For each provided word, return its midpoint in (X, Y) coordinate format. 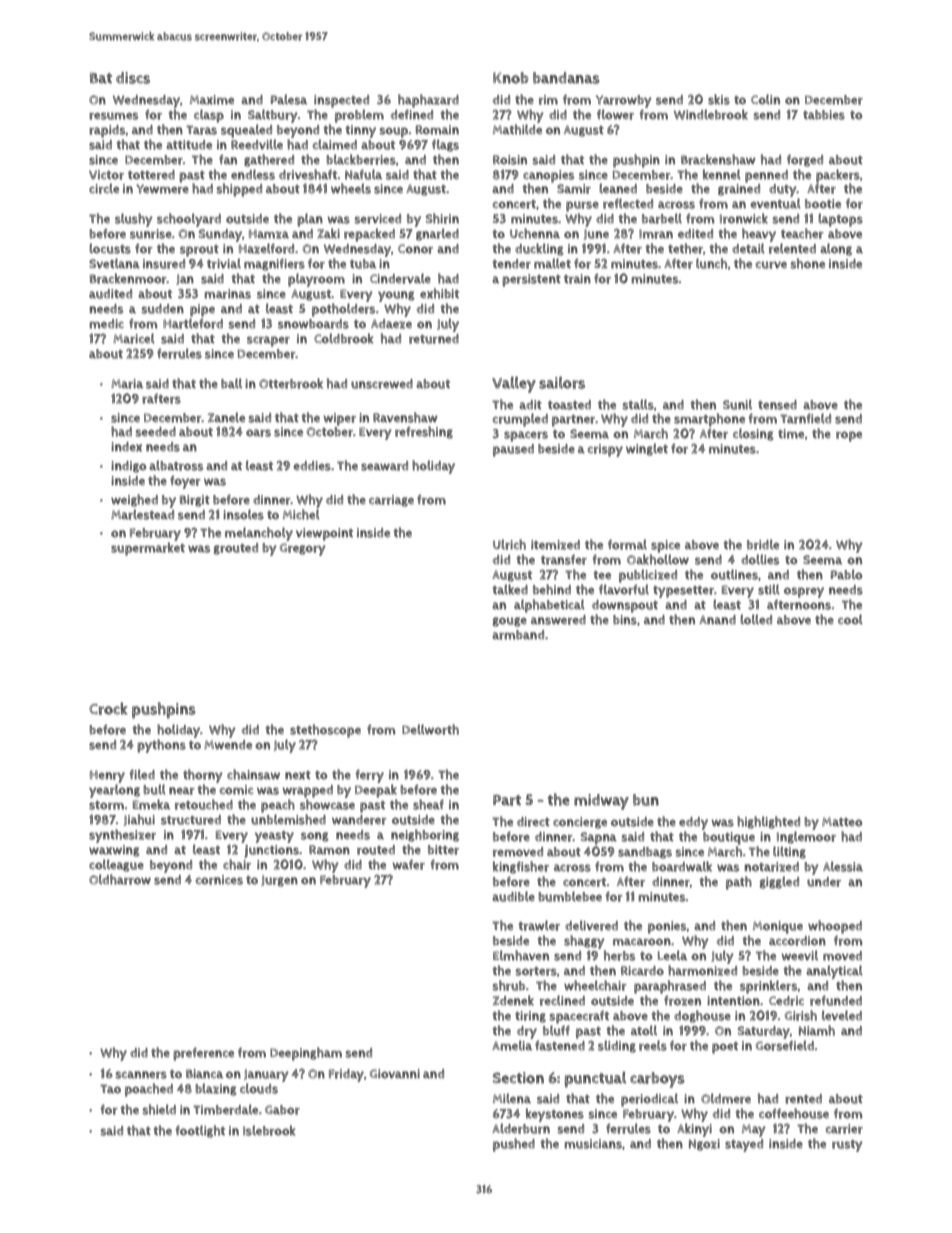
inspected (341, 101)
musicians (593, 1144)
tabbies (824, 115)
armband (518, 635)
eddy (693, 823)
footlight (200, 1131)
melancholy (259, 534)
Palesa (289, 99)
